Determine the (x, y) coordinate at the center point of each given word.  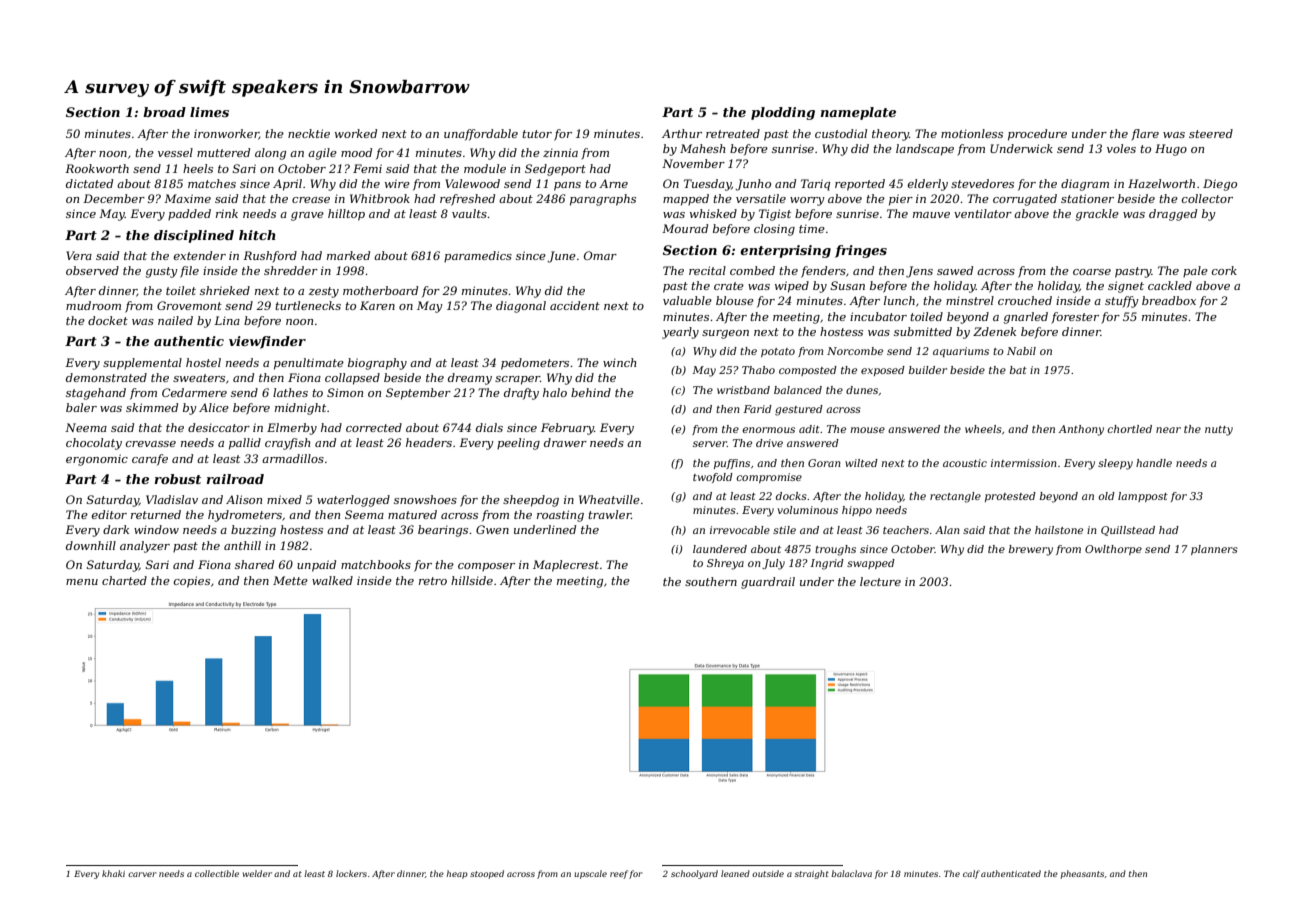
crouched (1025, 300)
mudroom (93, 305)
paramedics (478, 256)
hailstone (1059, 530)
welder (257, 873)
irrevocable (740, 530)
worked (356, 133)
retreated (733, 133)
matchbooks (376, 564)
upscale (590, 874)
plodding (783, 113)
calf (971, 874)
